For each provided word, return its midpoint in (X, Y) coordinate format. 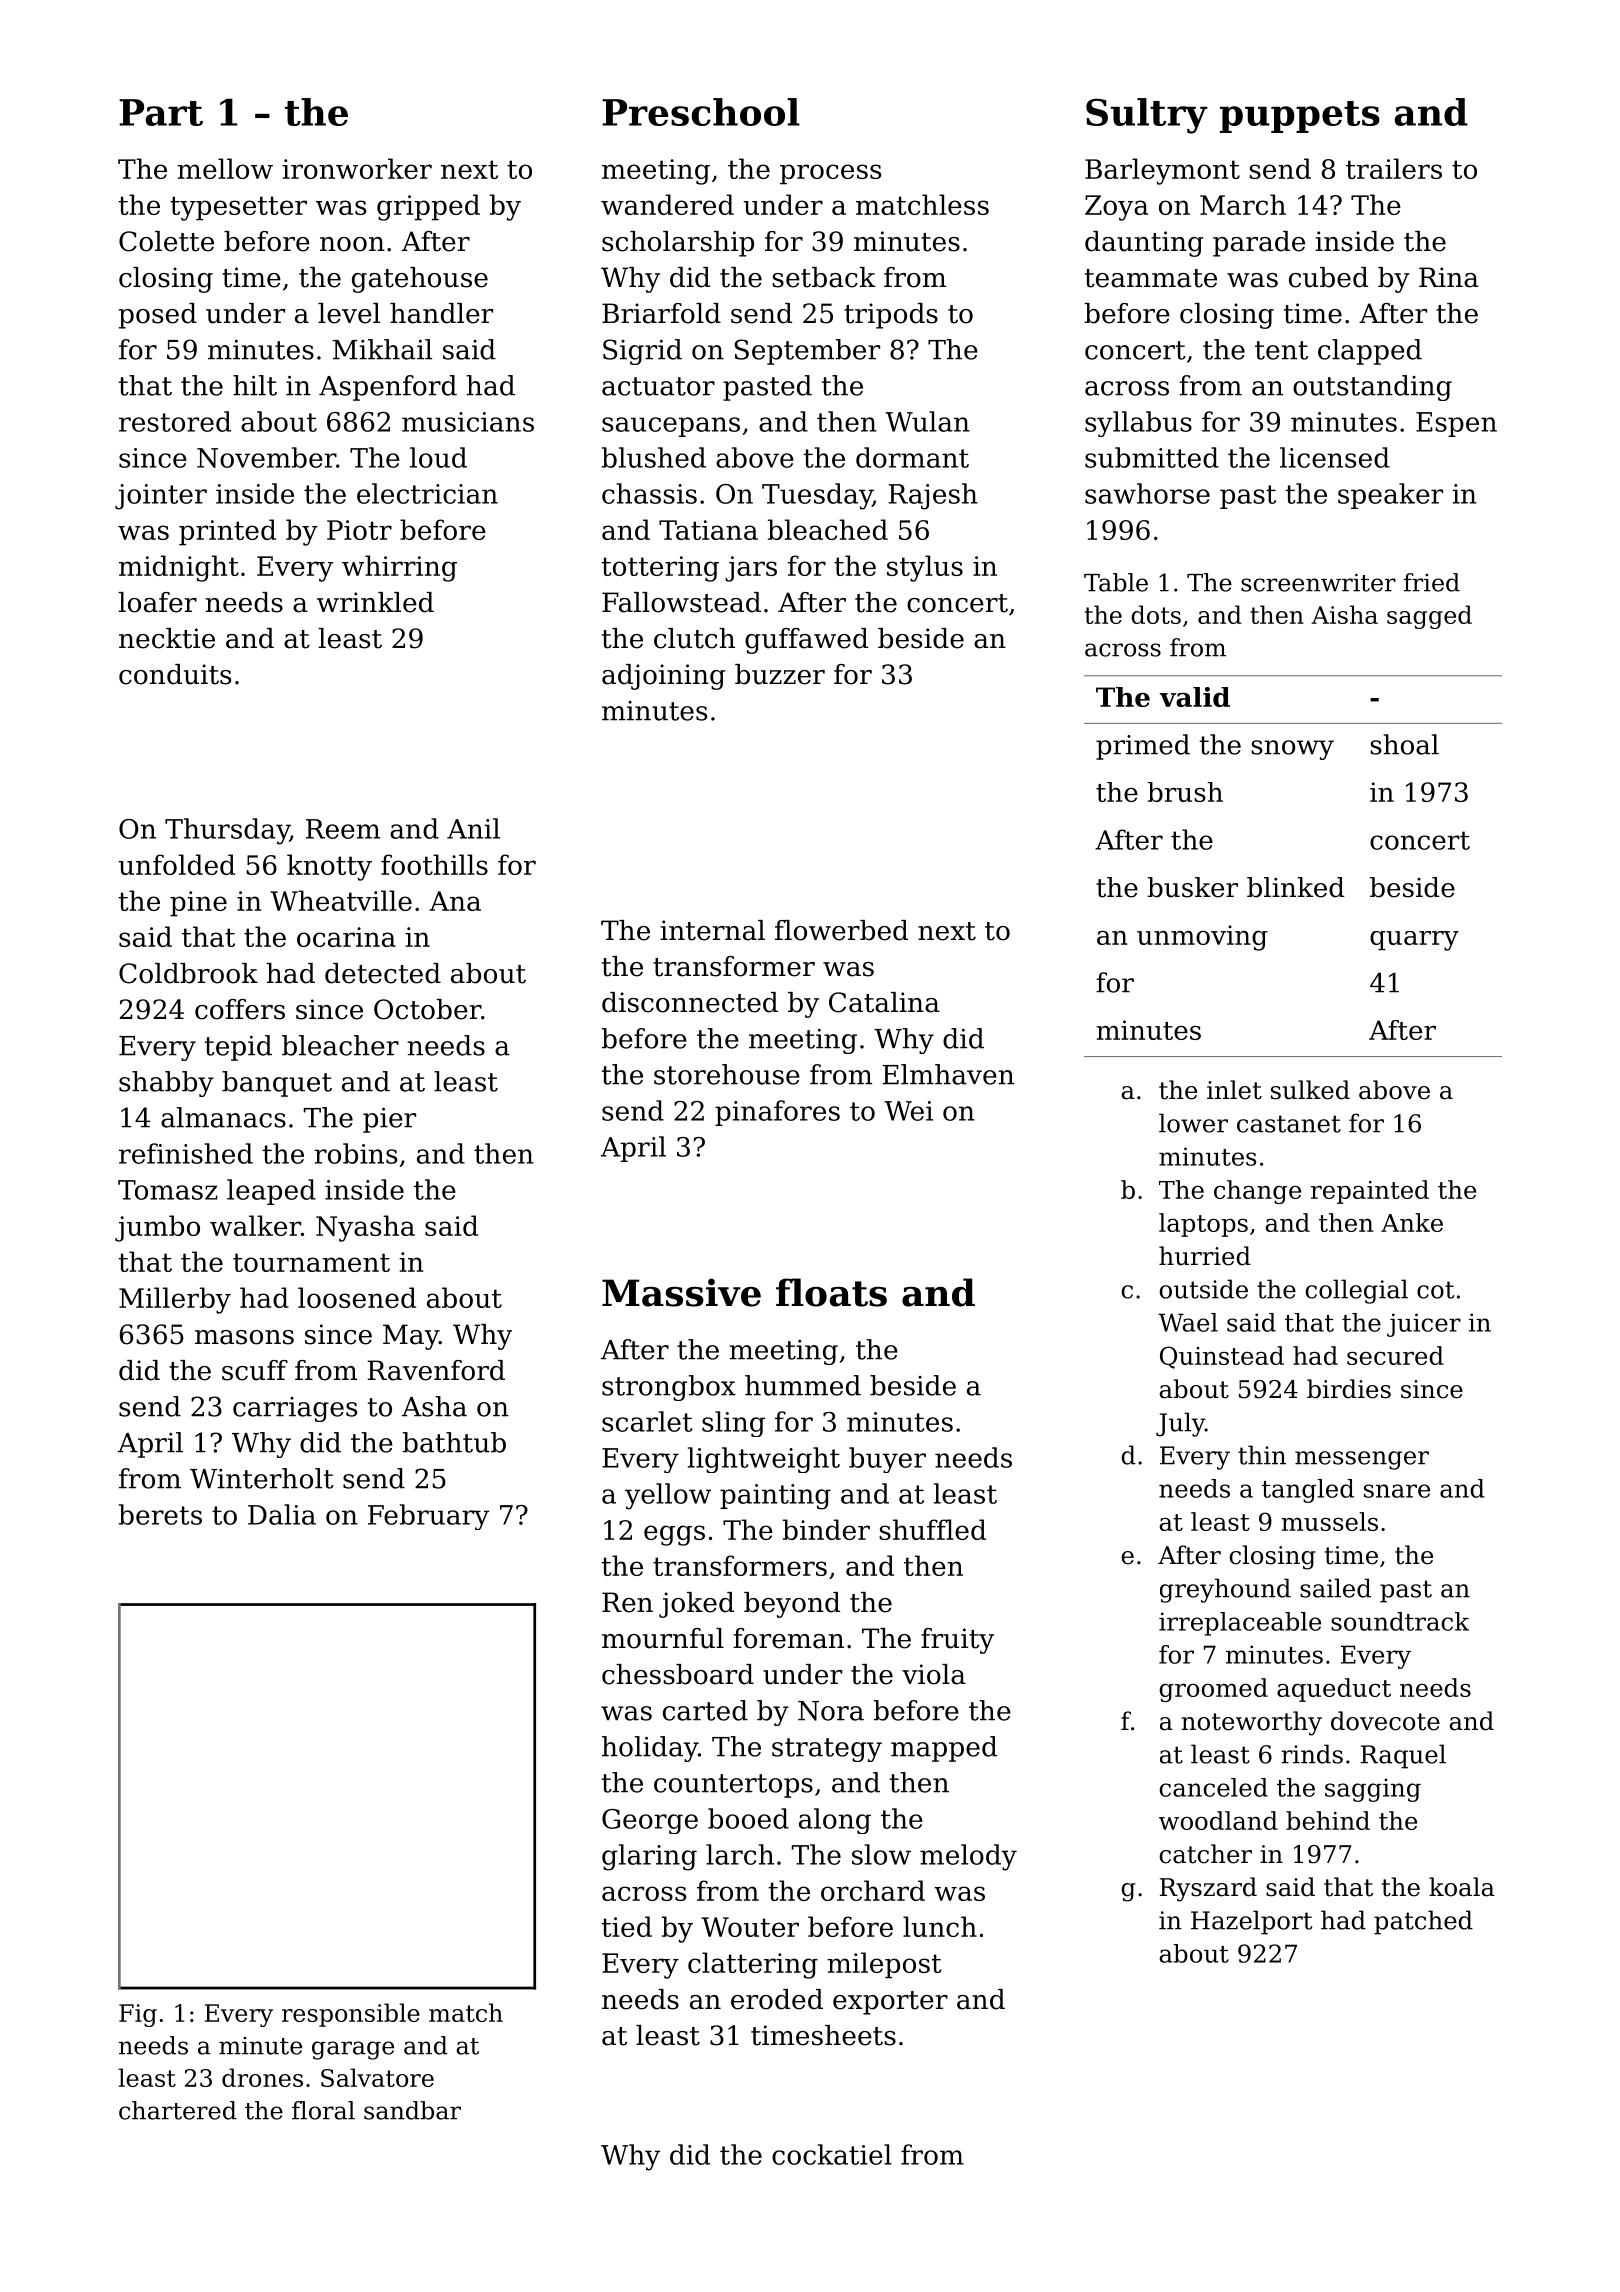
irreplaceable (1240, 1624)
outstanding (1372, 388)
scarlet (647, 1421)
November (266, 457)
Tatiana (708, 530)
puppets (1300, 117)
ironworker (357, 168)
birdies (1349, 1389)
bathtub (454, 1442)
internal (712, 930)
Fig (138, 2015)
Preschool (701, 112)
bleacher (340, 1045)
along (835, 1821)
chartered (178, 2110)
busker (1192, 887)
